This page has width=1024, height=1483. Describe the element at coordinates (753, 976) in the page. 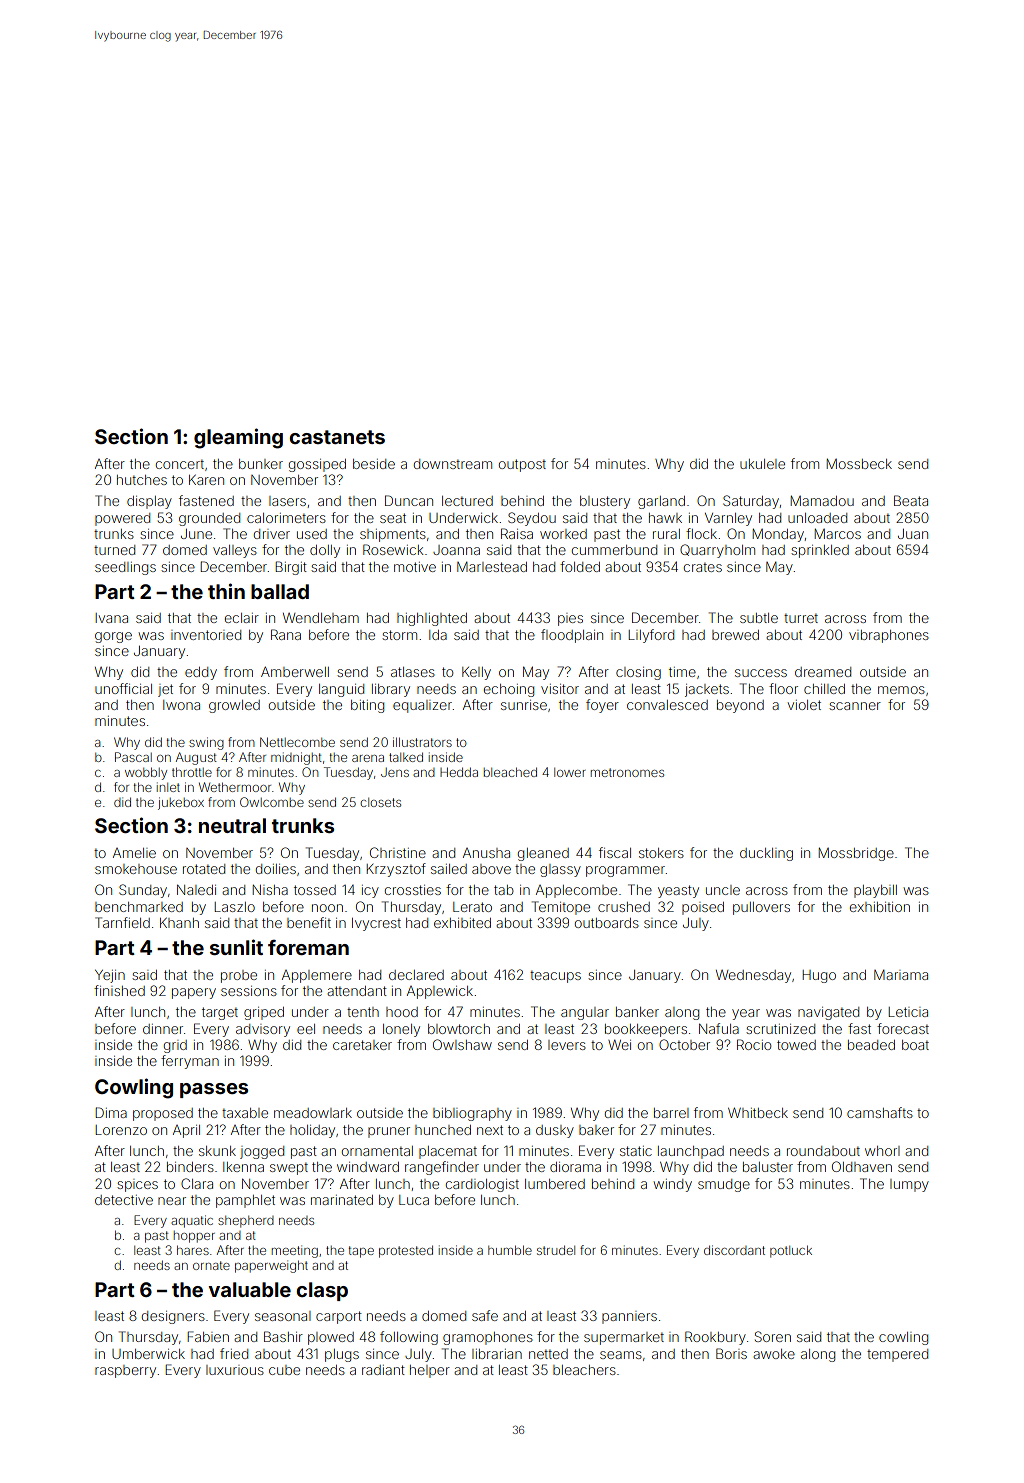

I see `Wednesday` at that location.
